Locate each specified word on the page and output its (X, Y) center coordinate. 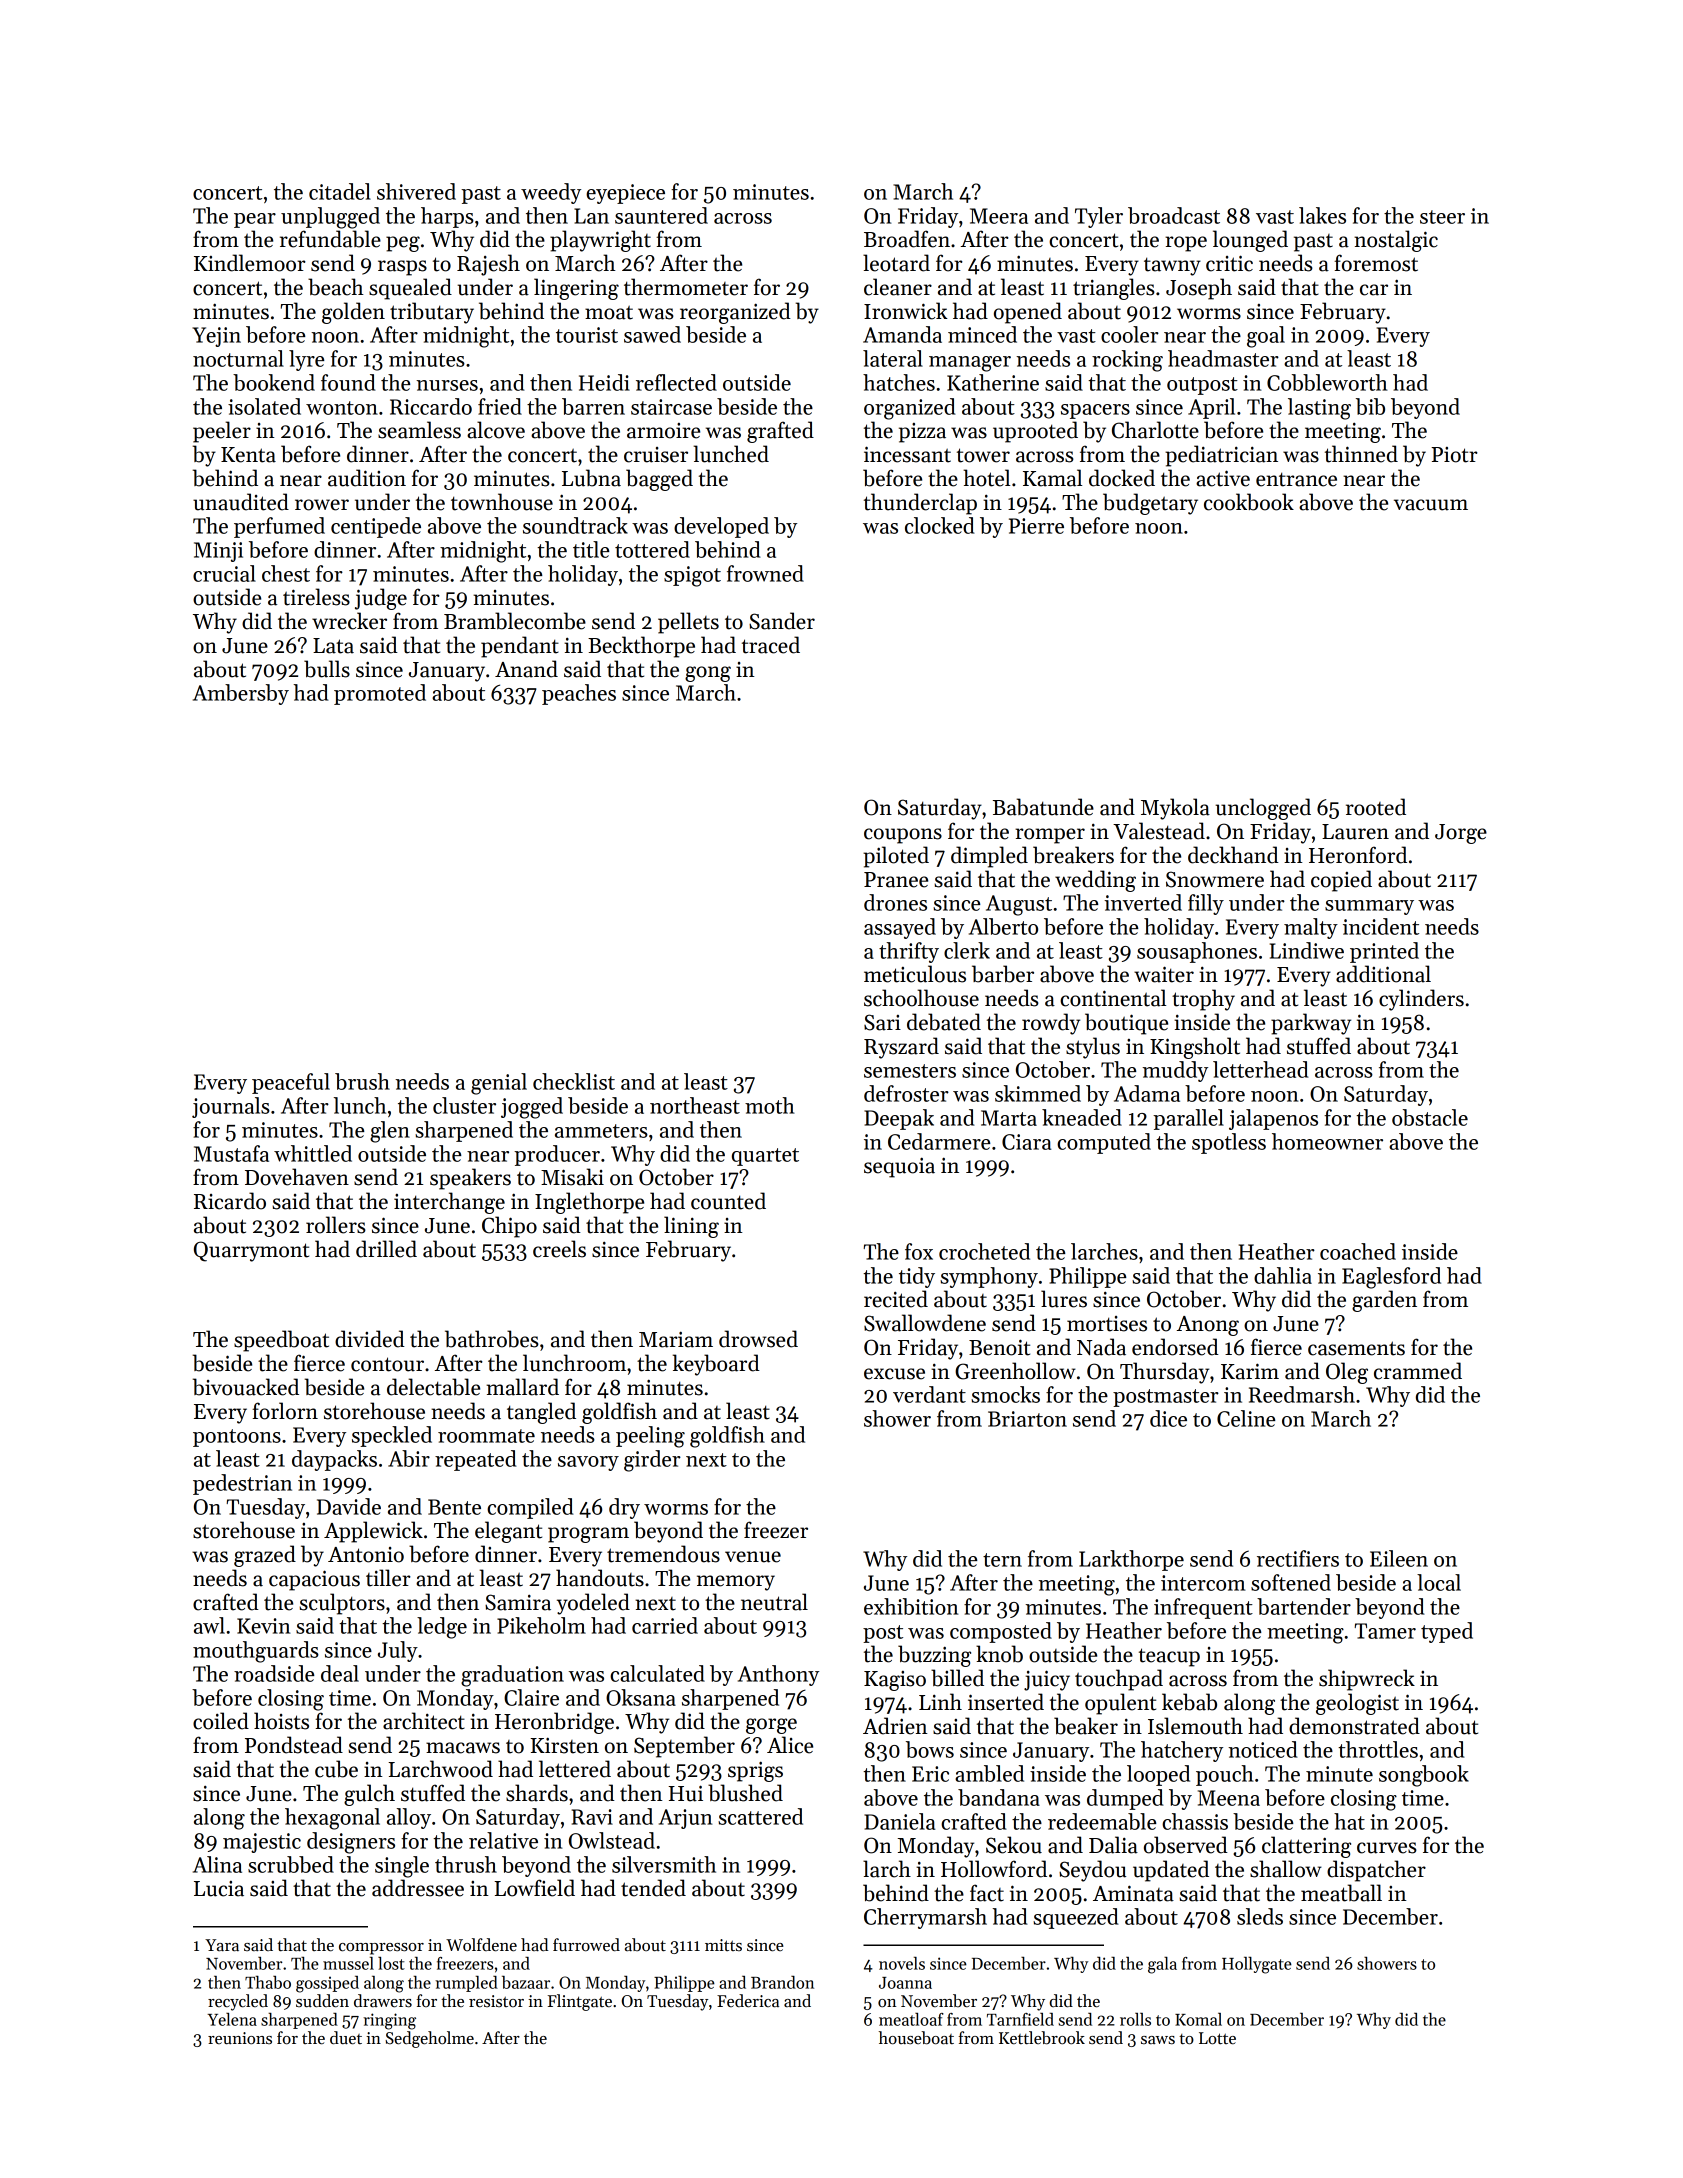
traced (771, 645)
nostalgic (1396, 241)
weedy (551, 193)
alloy (409, 1818)
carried (665, 1625)
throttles (1378, 1749)
